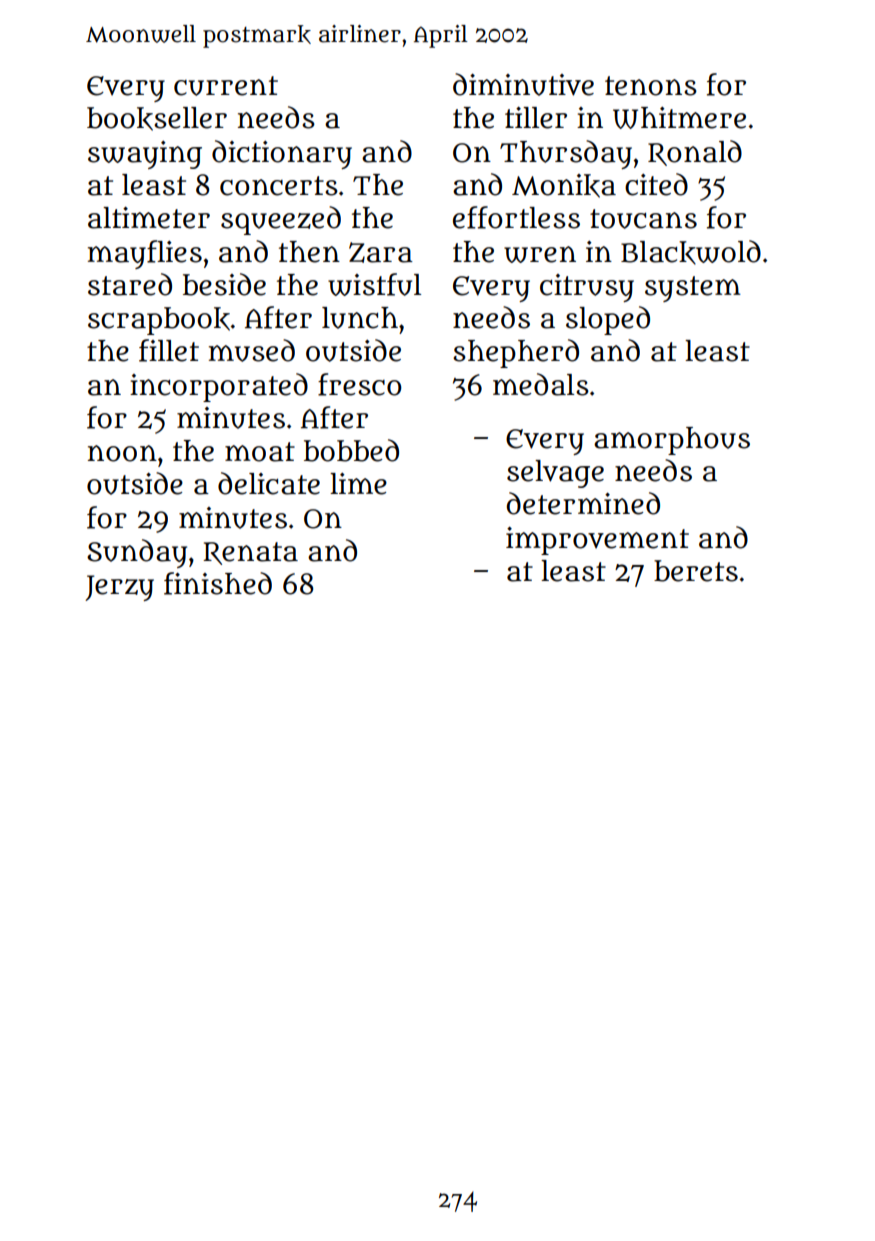 The width and height of the page is (875, 1241). I want to click on bookseller, so click(157, 119).
